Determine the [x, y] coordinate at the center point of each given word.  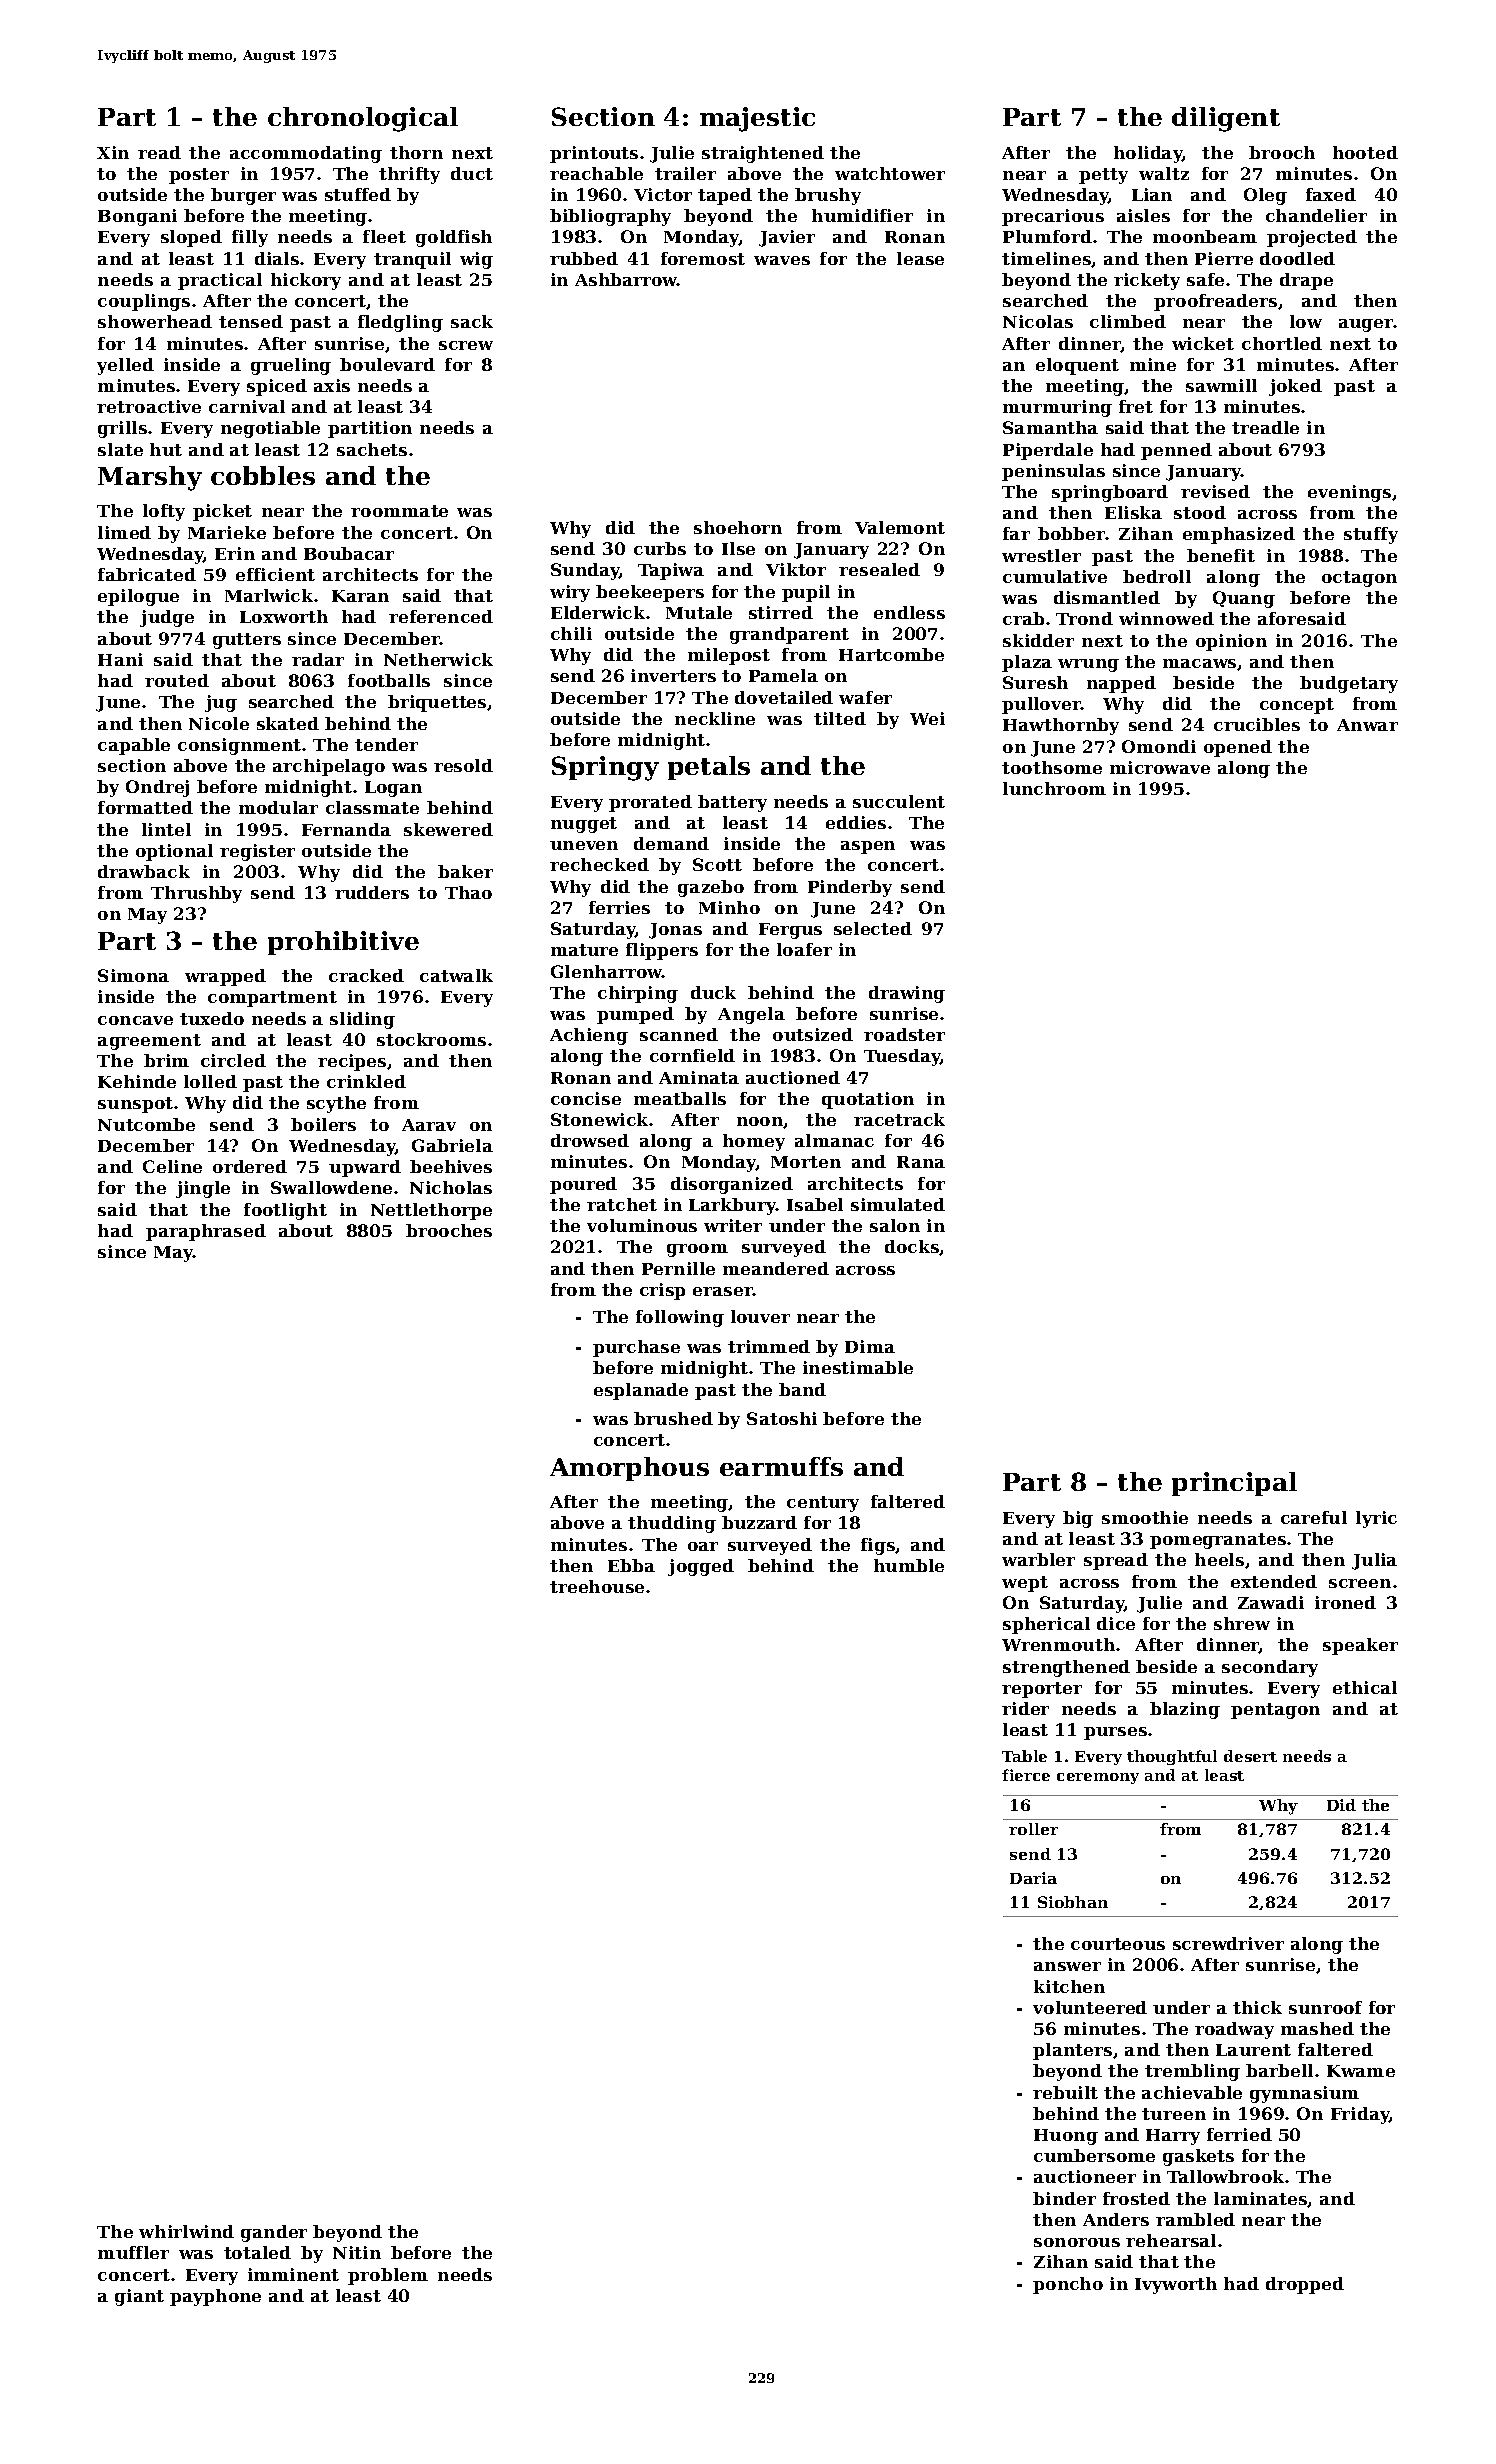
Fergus [790, 931]
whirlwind [186, 2231]
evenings [1349, 493]
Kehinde [137, 1081]
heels [1219, 1559]
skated [288, 723]
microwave [1160, 767]
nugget [584, 825]
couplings [144, 302]
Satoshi [782, 1418]
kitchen [1069, 1986]
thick [1257, 2007]
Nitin [357, 2252]
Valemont [900, 527]
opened [1238, 748]
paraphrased [206, 1232]
